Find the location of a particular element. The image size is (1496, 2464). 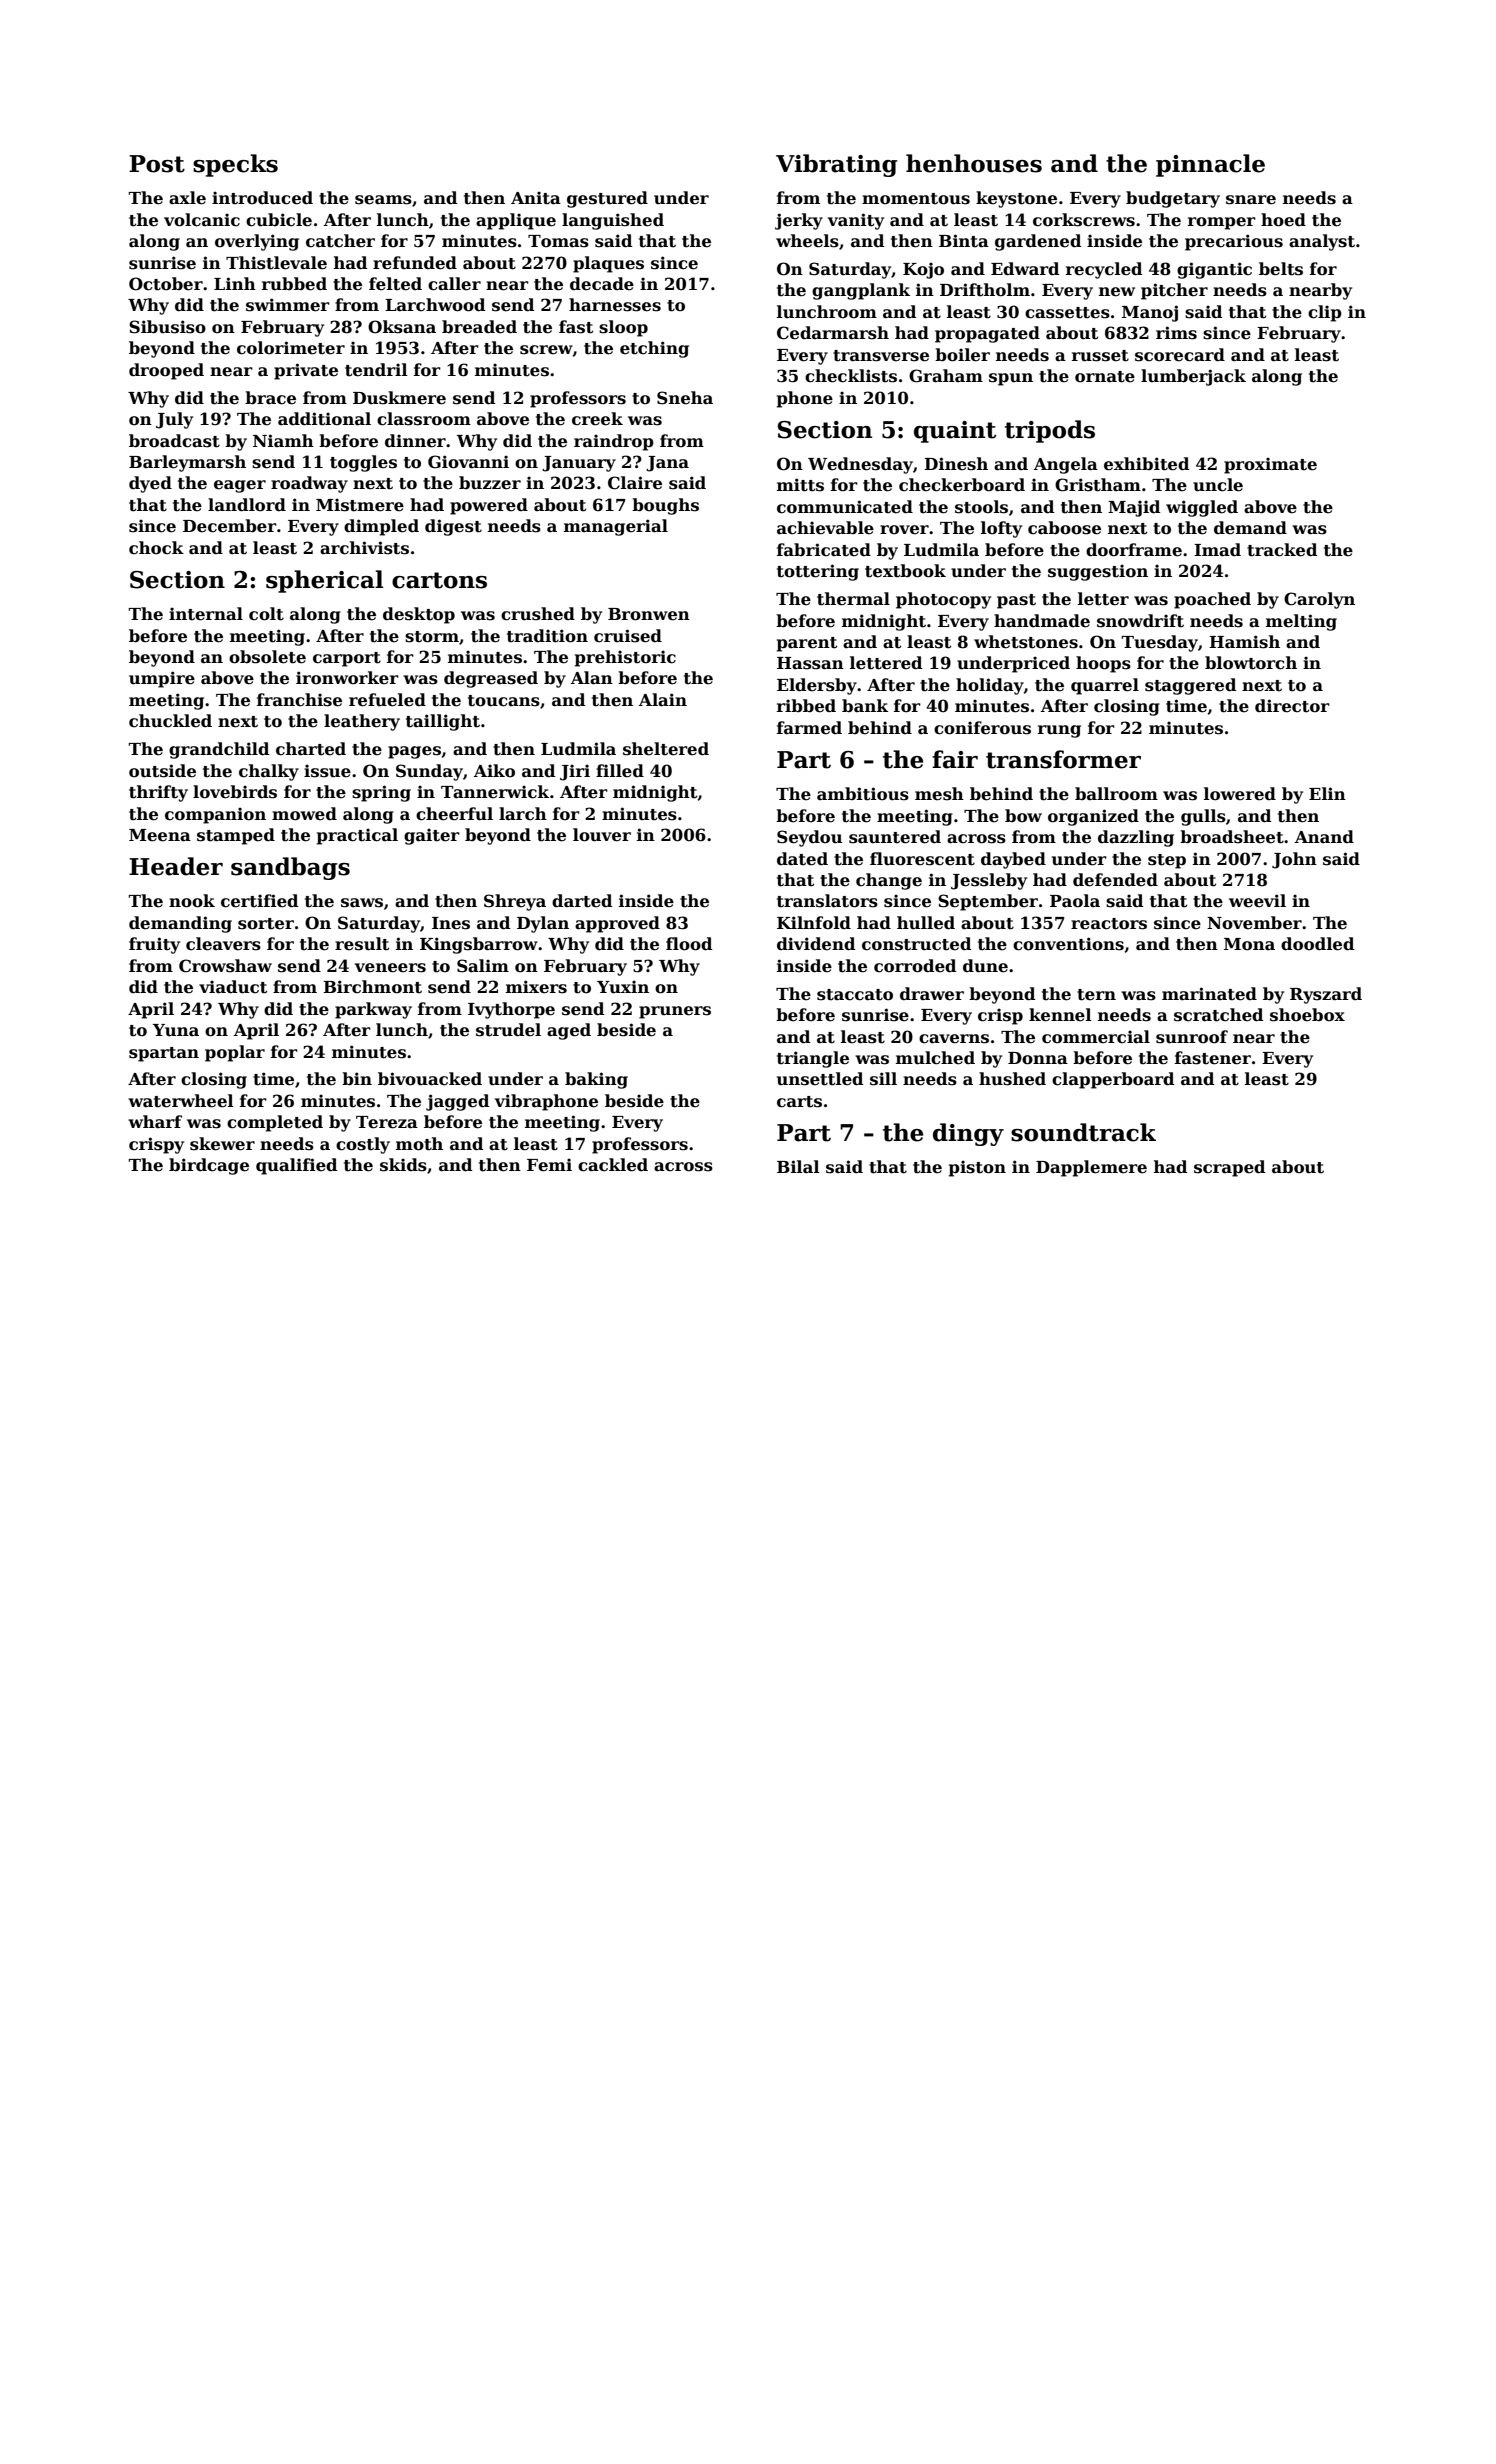

colt is located at coordinates (266, 614).
